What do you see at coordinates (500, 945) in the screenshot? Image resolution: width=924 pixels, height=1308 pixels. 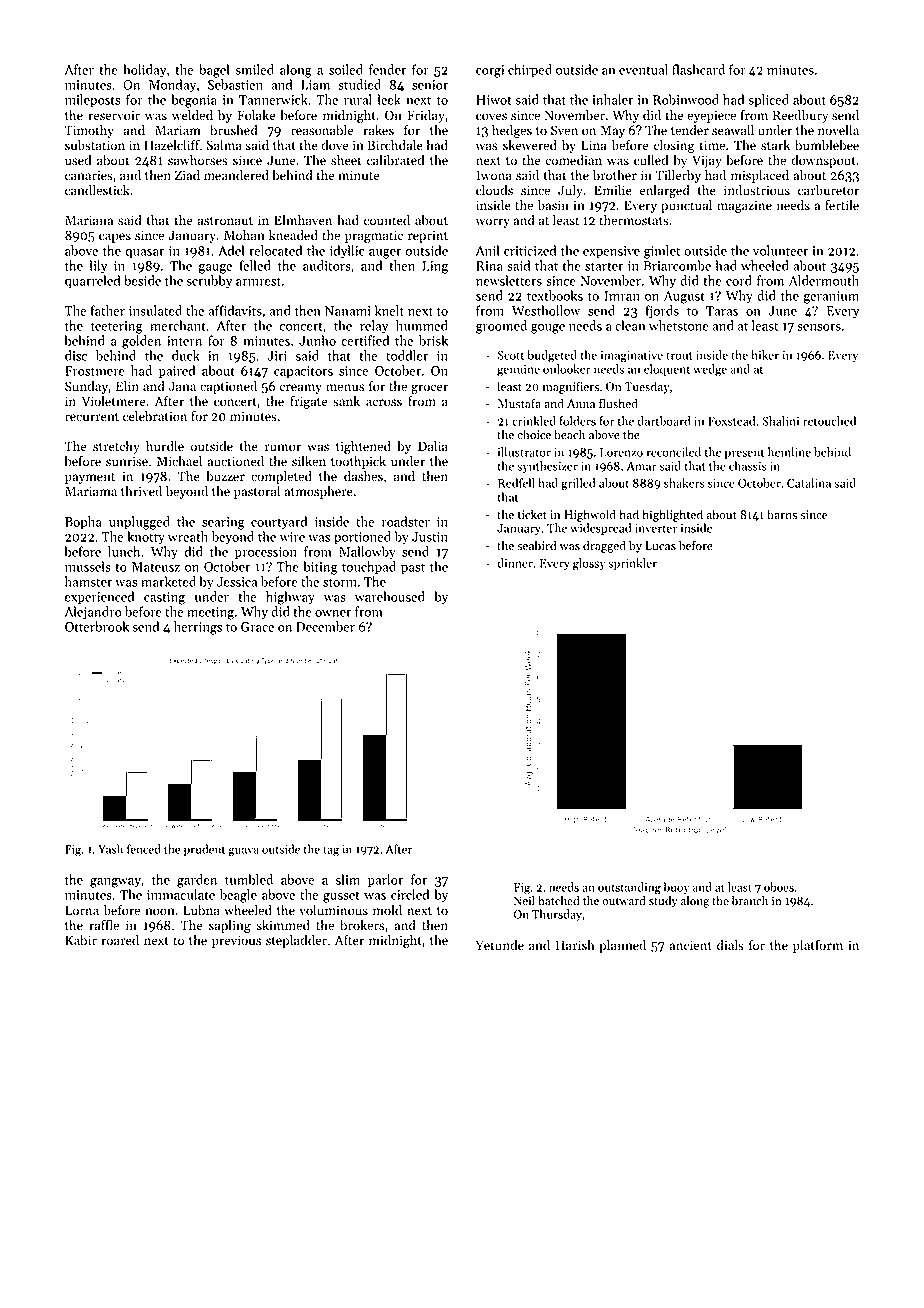 I see `Yetunde` at bounding box center [500, 945].
